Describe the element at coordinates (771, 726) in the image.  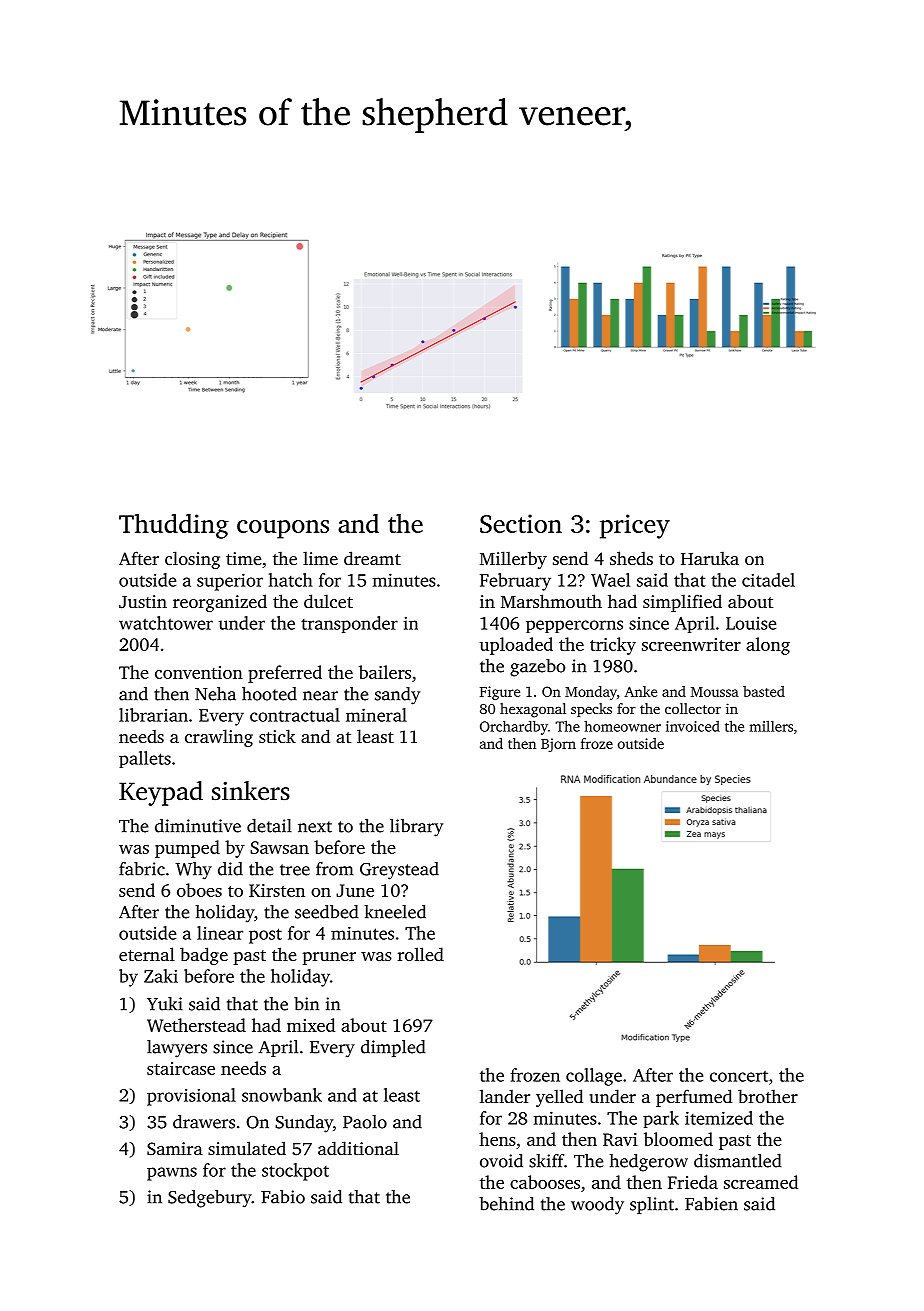
I see `millers` at that location.
